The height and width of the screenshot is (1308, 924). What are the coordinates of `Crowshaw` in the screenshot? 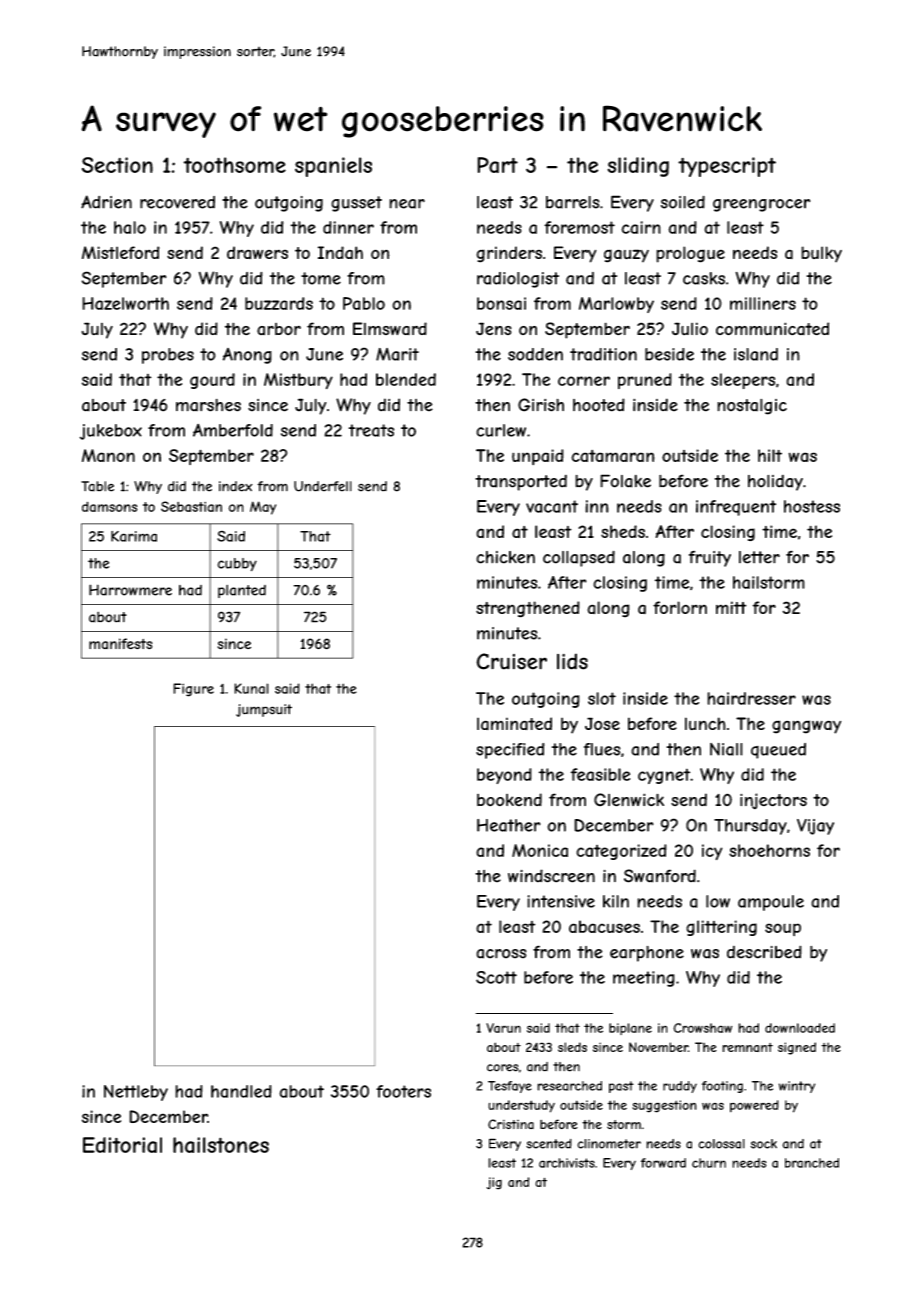 It's located at (702, 1028).
